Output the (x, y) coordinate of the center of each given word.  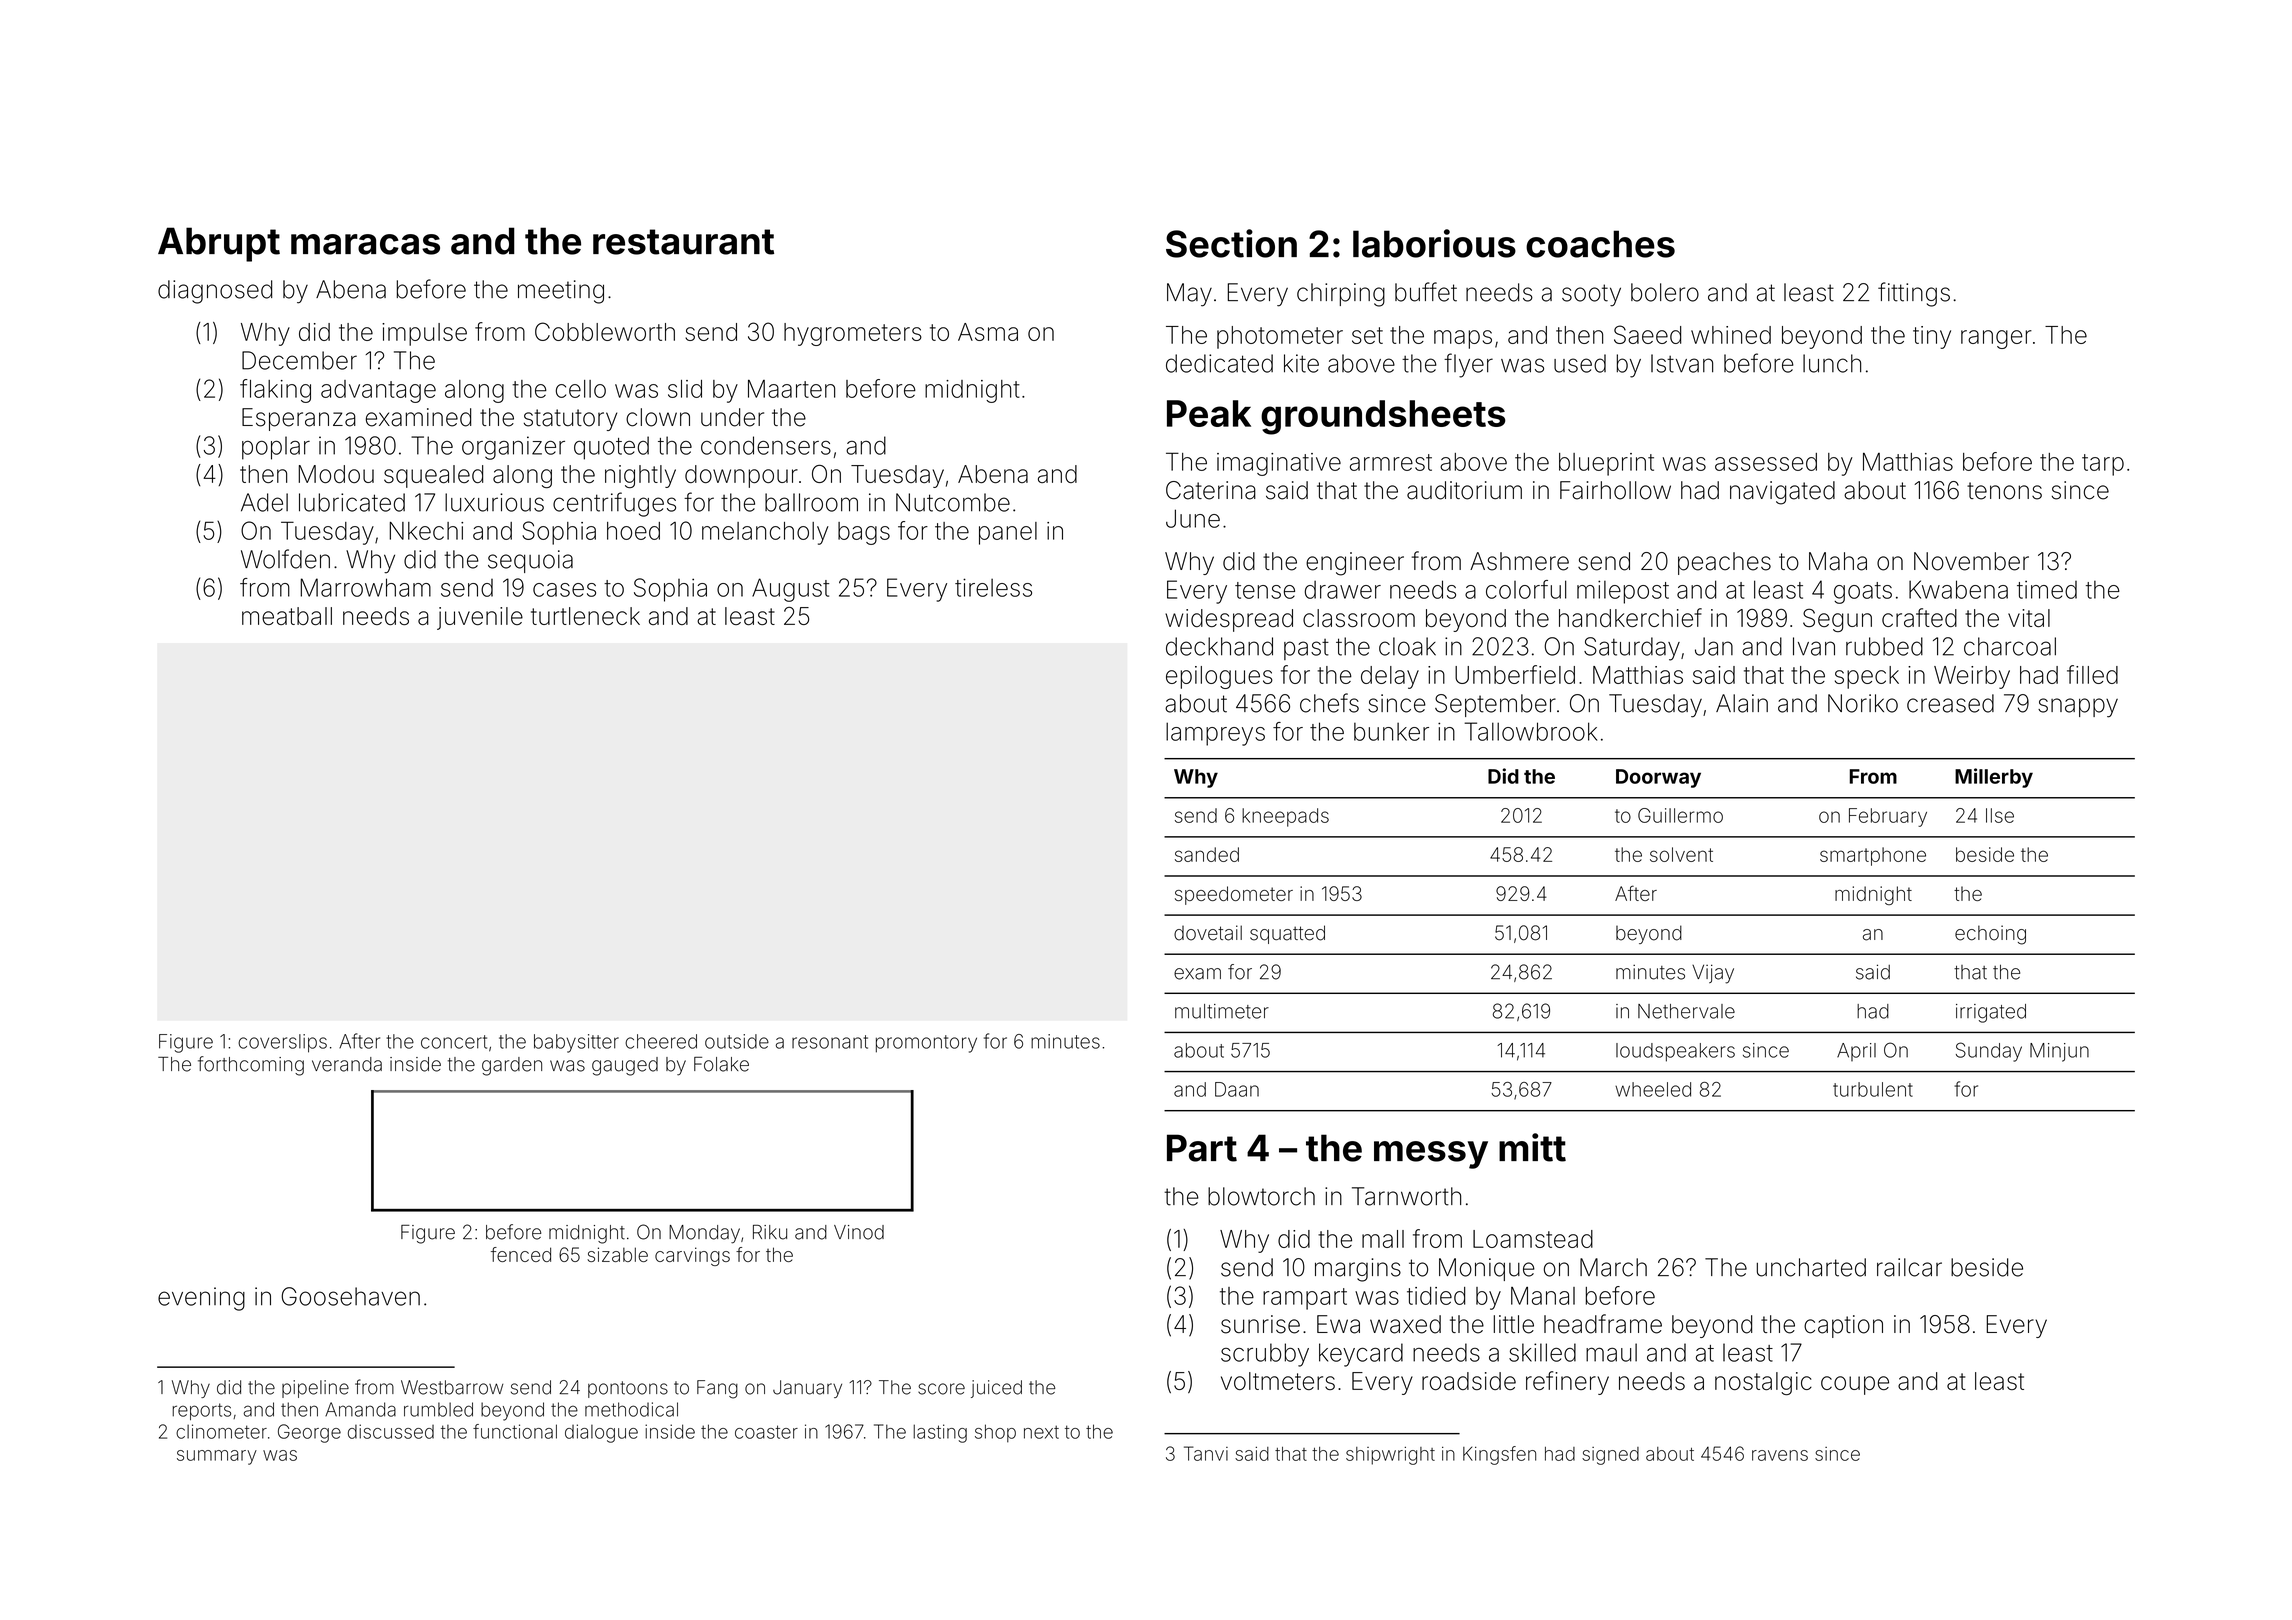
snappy (2078, 708)
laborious (1434, 243)
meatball (287, 616)
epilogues (1219, 677)
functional (515, 1431)
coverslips (282, 1043)
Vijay (1713, 974)
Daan (1237, 1089)
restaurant (683, 242)
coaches (1600, 244)
